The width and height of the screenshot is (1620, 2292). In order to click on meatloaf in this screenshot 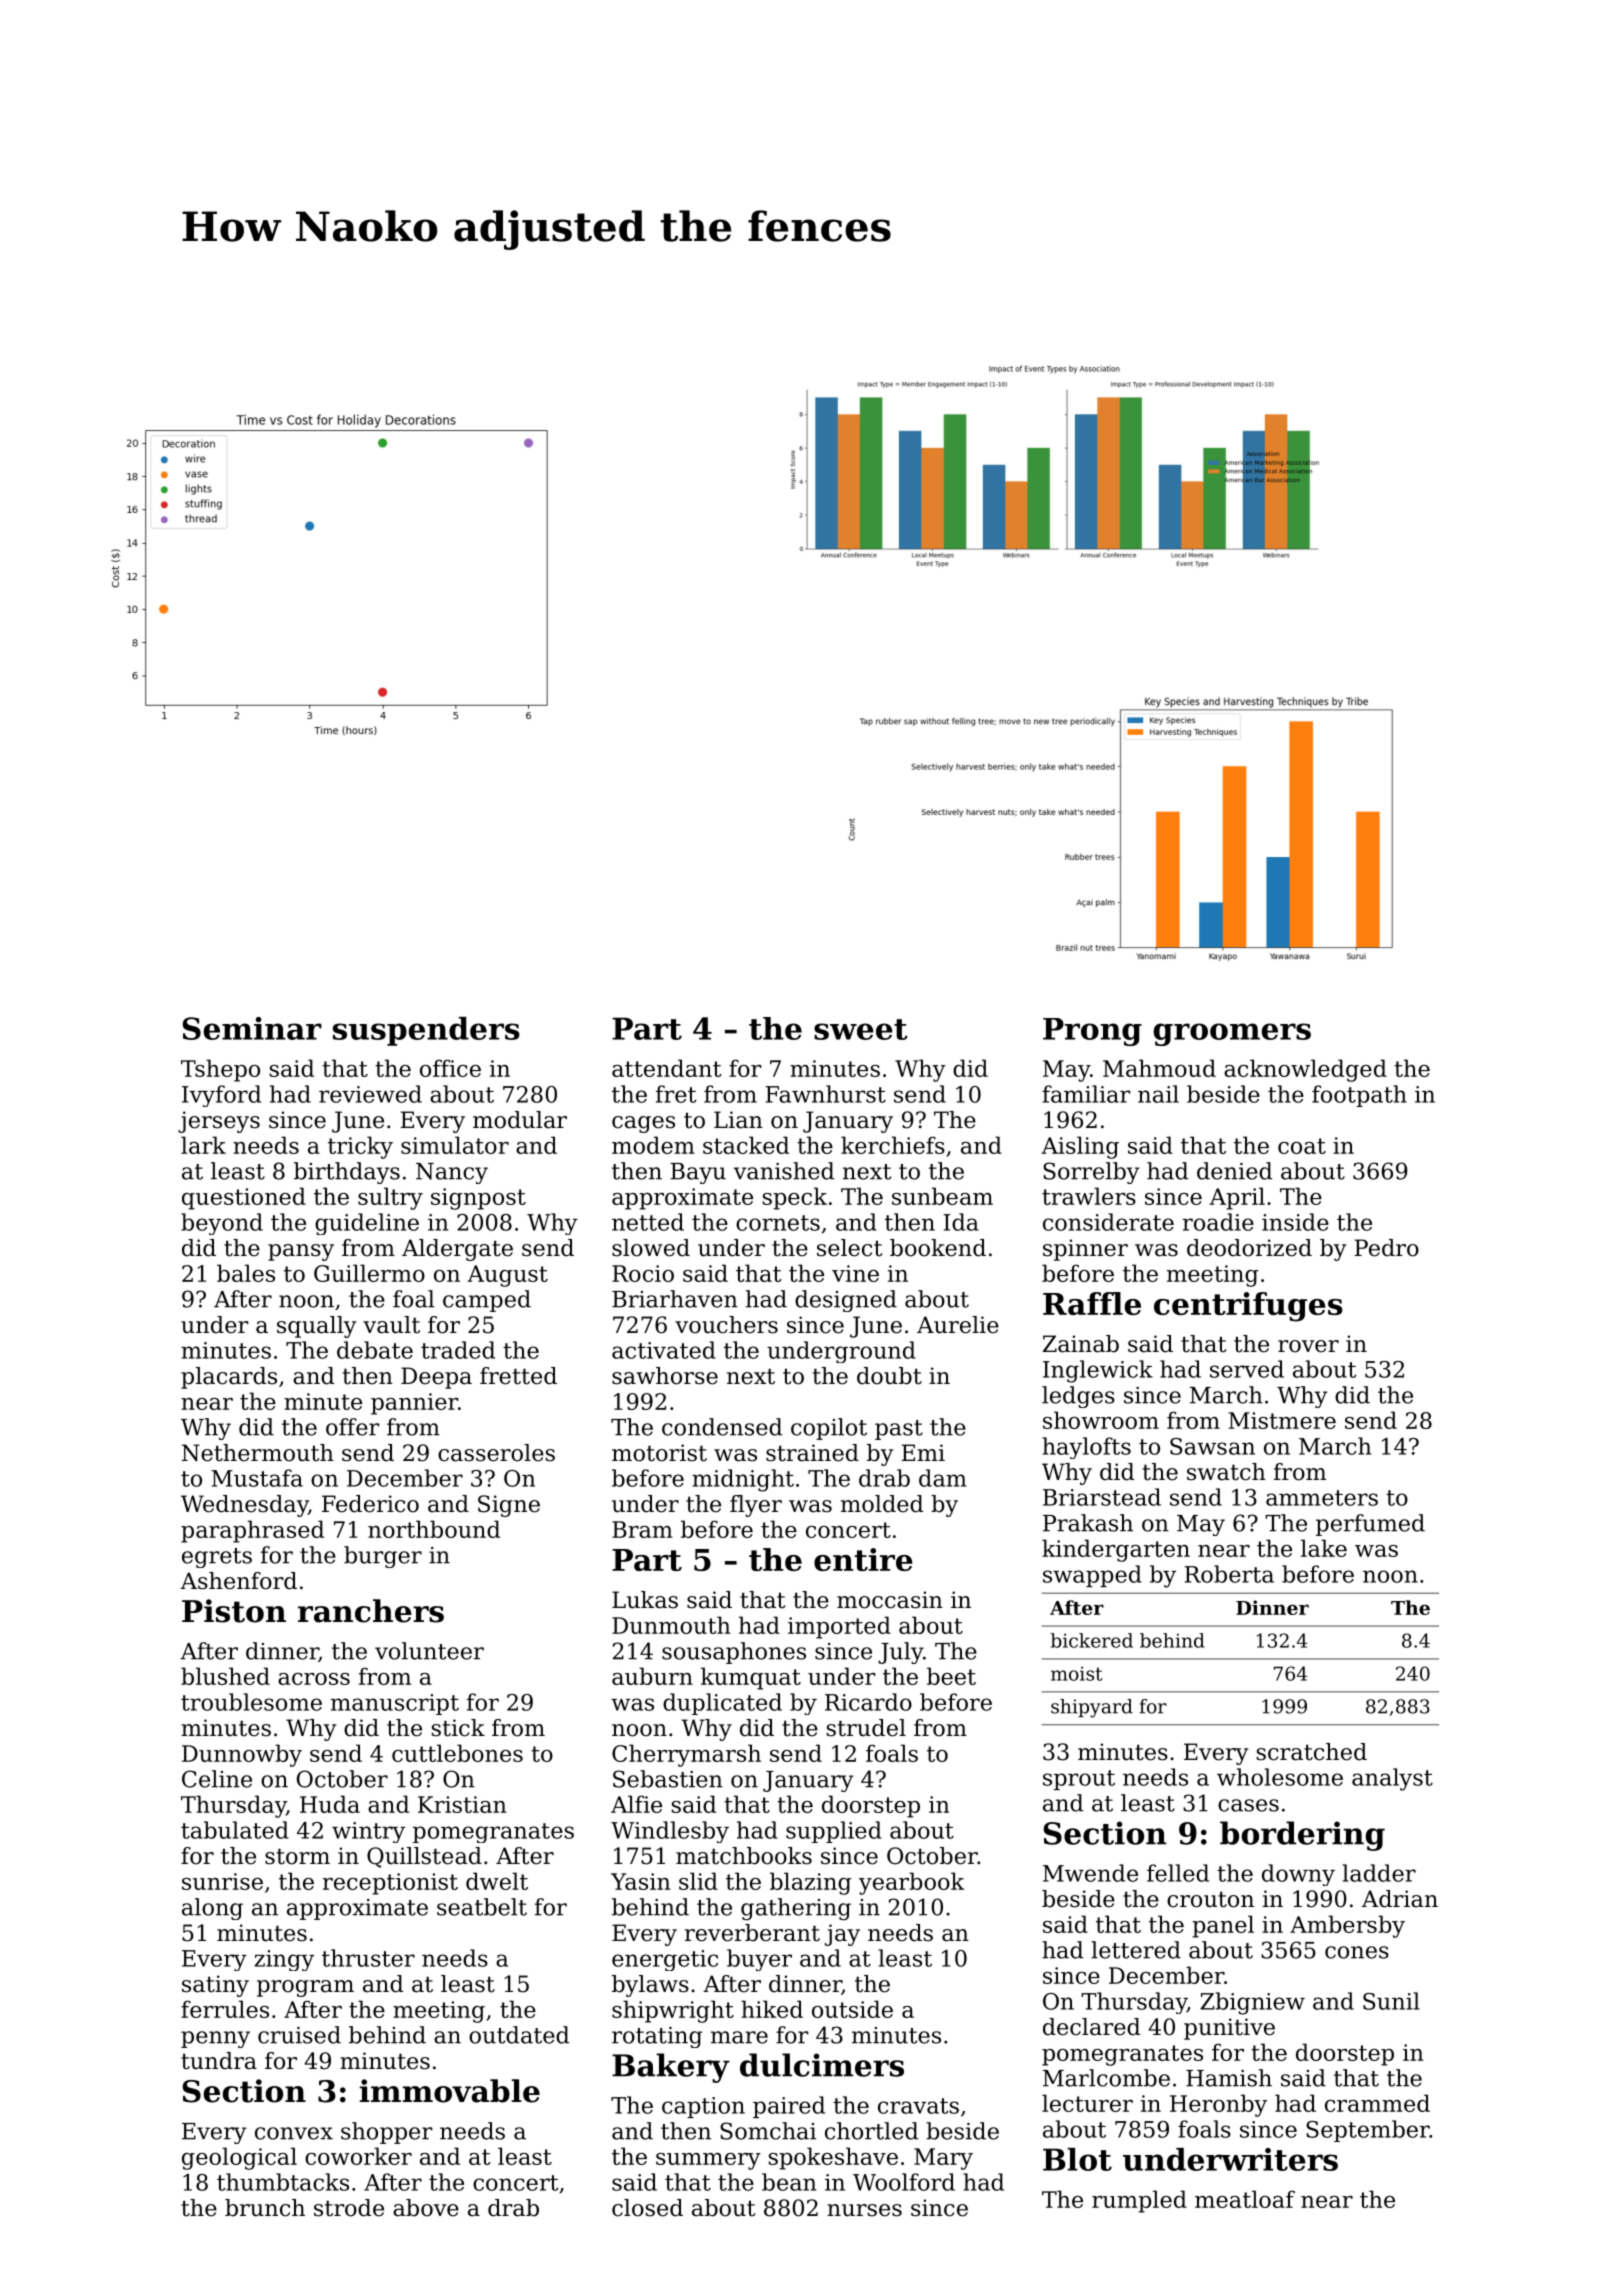, I will do `click(1245, 2199)`.
